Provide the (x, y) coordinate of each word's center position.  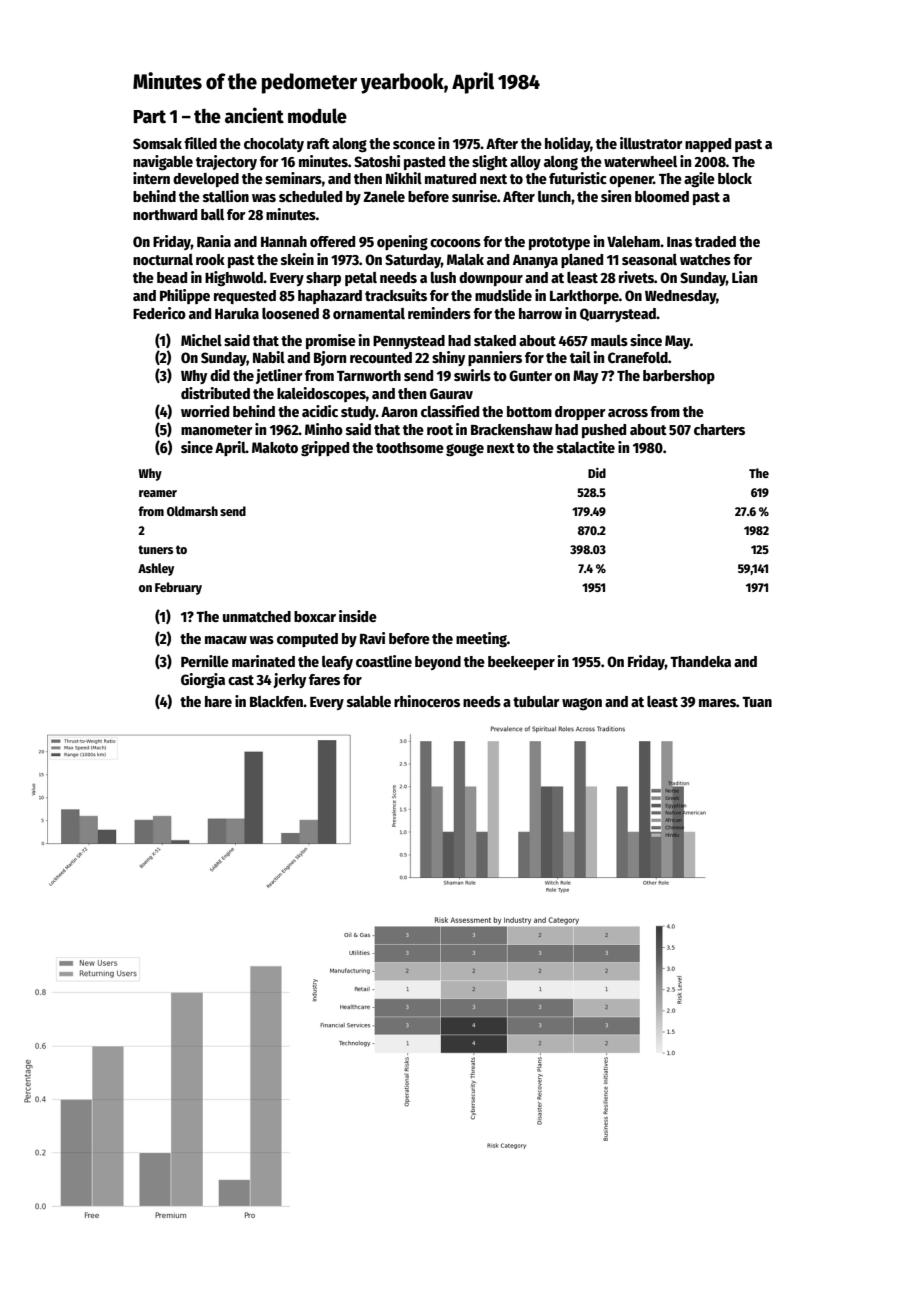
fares (324, 679)
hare (218, 701)
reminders (439, 313)
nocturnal (163, 259)
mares (717, 703)
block (735, 178)
